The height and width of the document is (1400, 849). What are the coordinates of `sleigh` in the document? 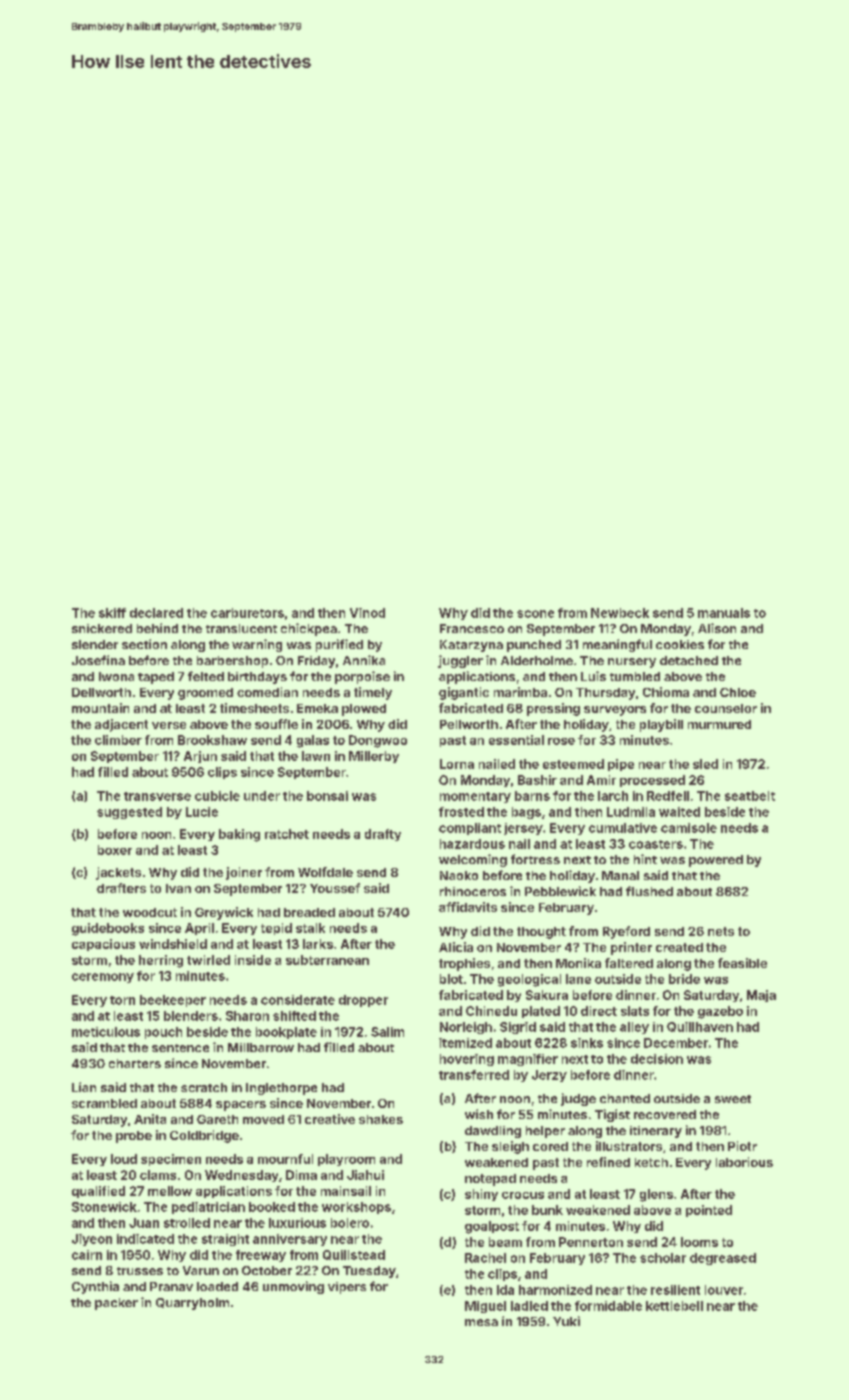 It's located at (510, 1147).
